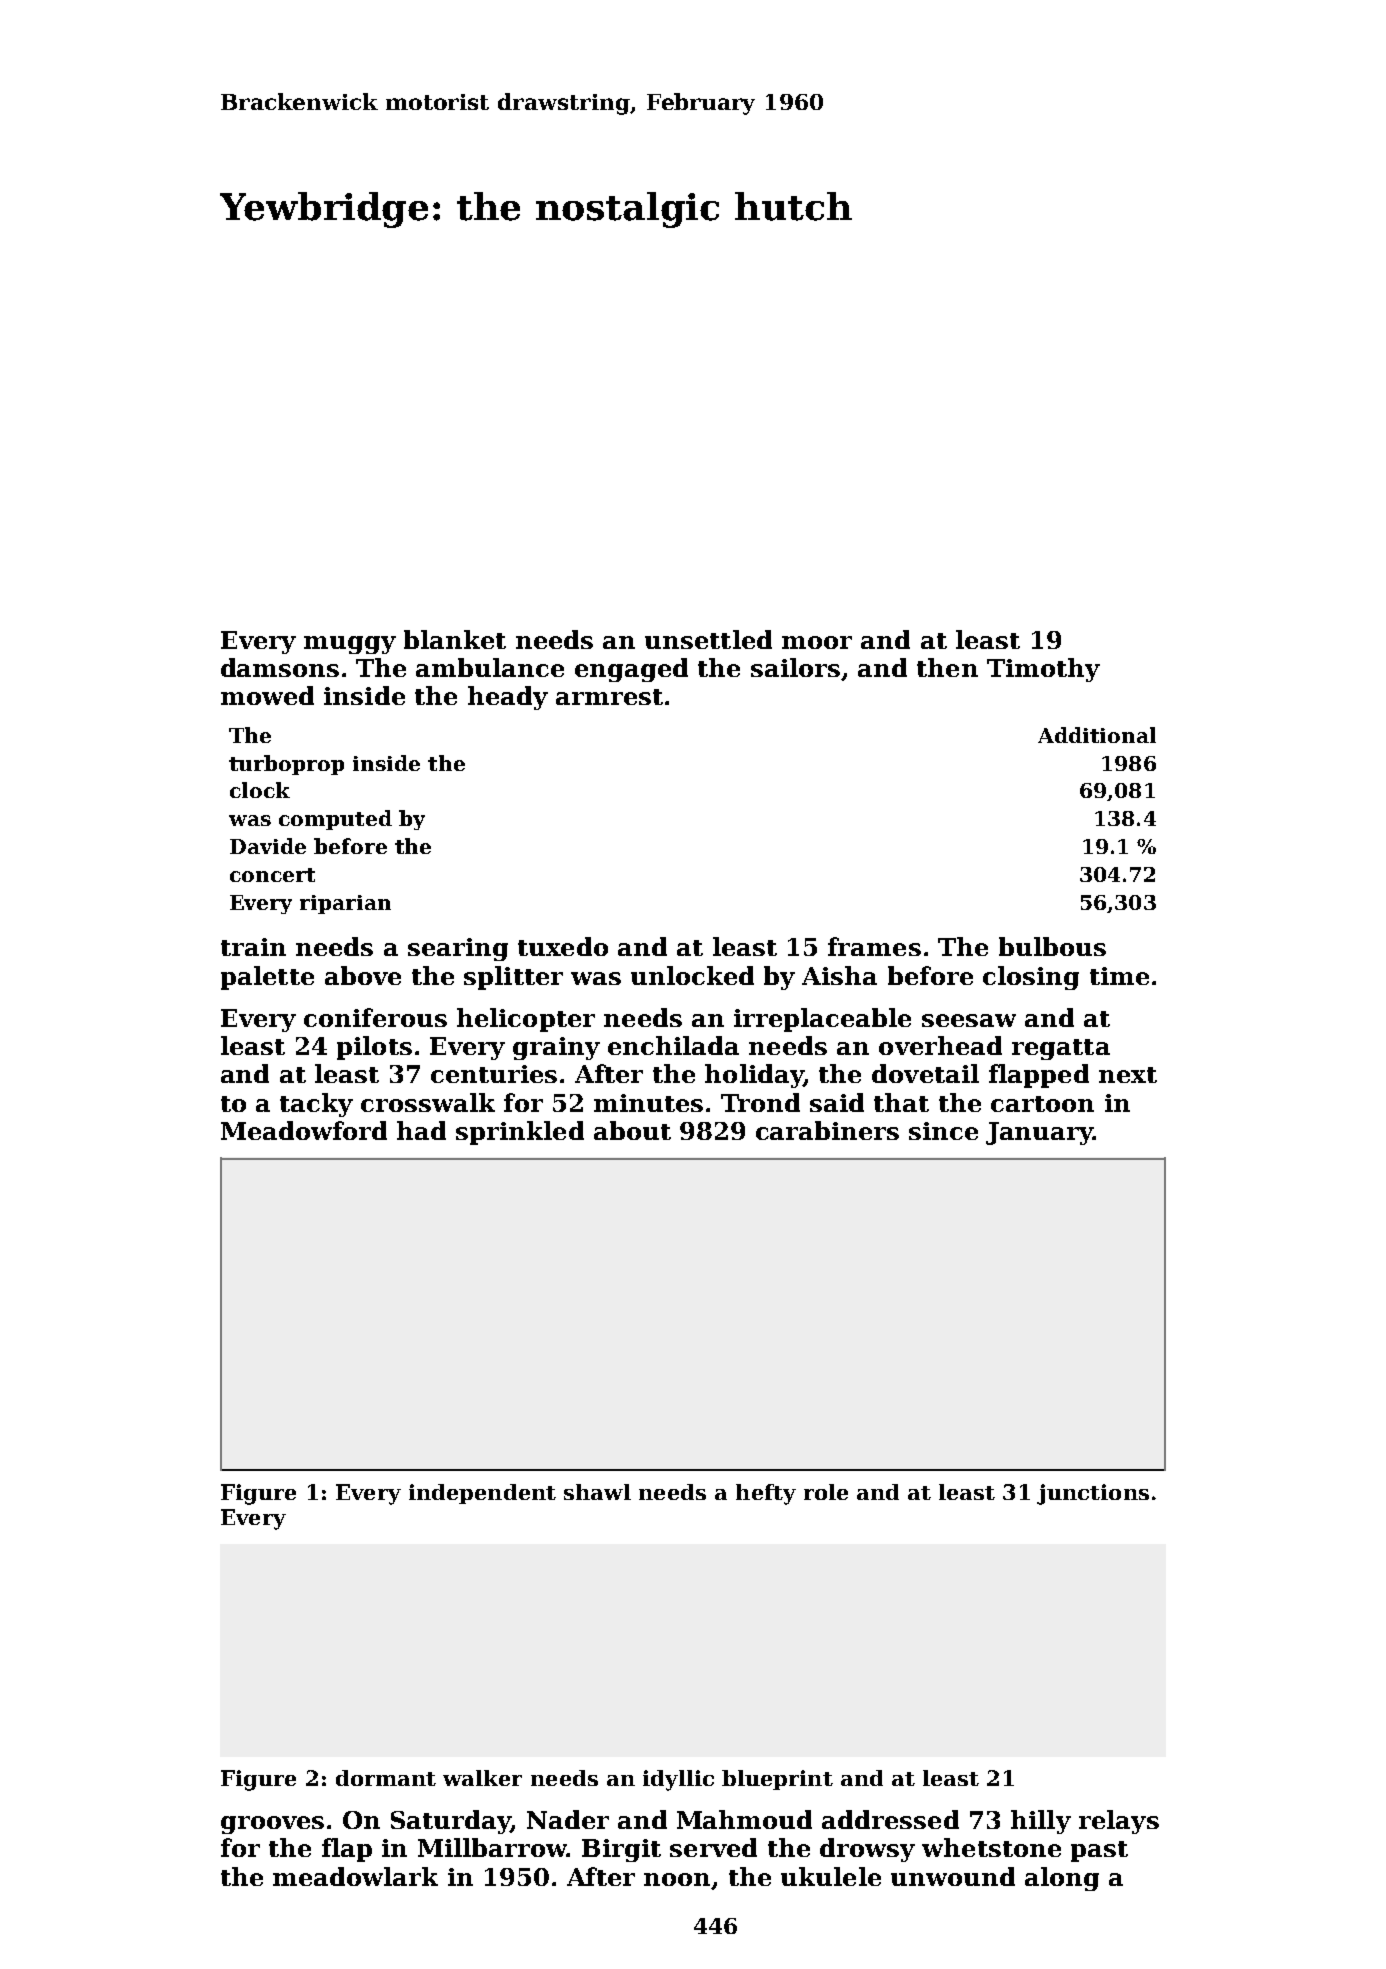 The width and height of the page is (1386, 1969). What do you see at coordinates (1031, 978) in the page?
I see `closing` at bounding box center [1031, 978].
